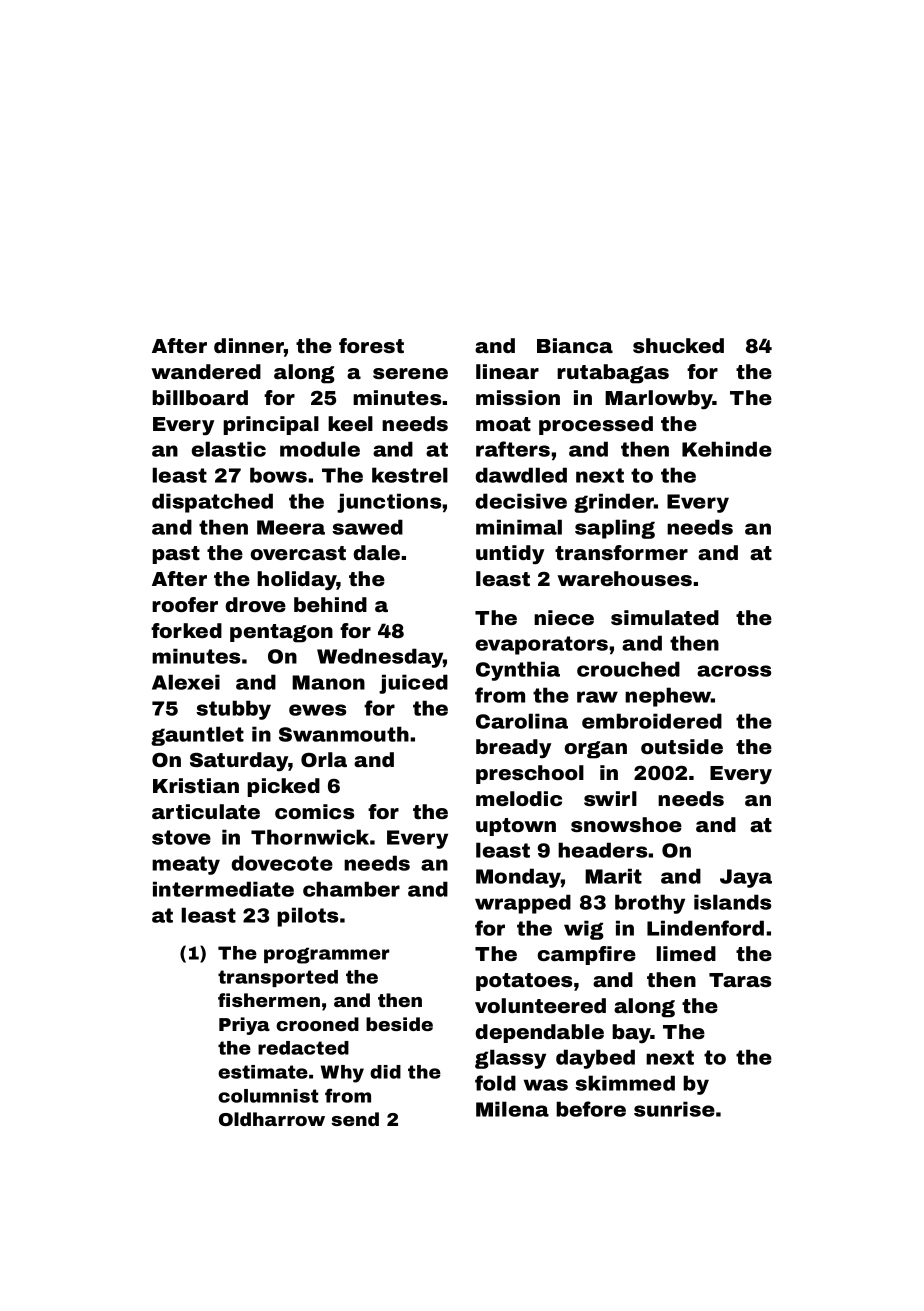 The image size is (924, 1311). I want to click on Oldharrow, so click(272, 1119).
